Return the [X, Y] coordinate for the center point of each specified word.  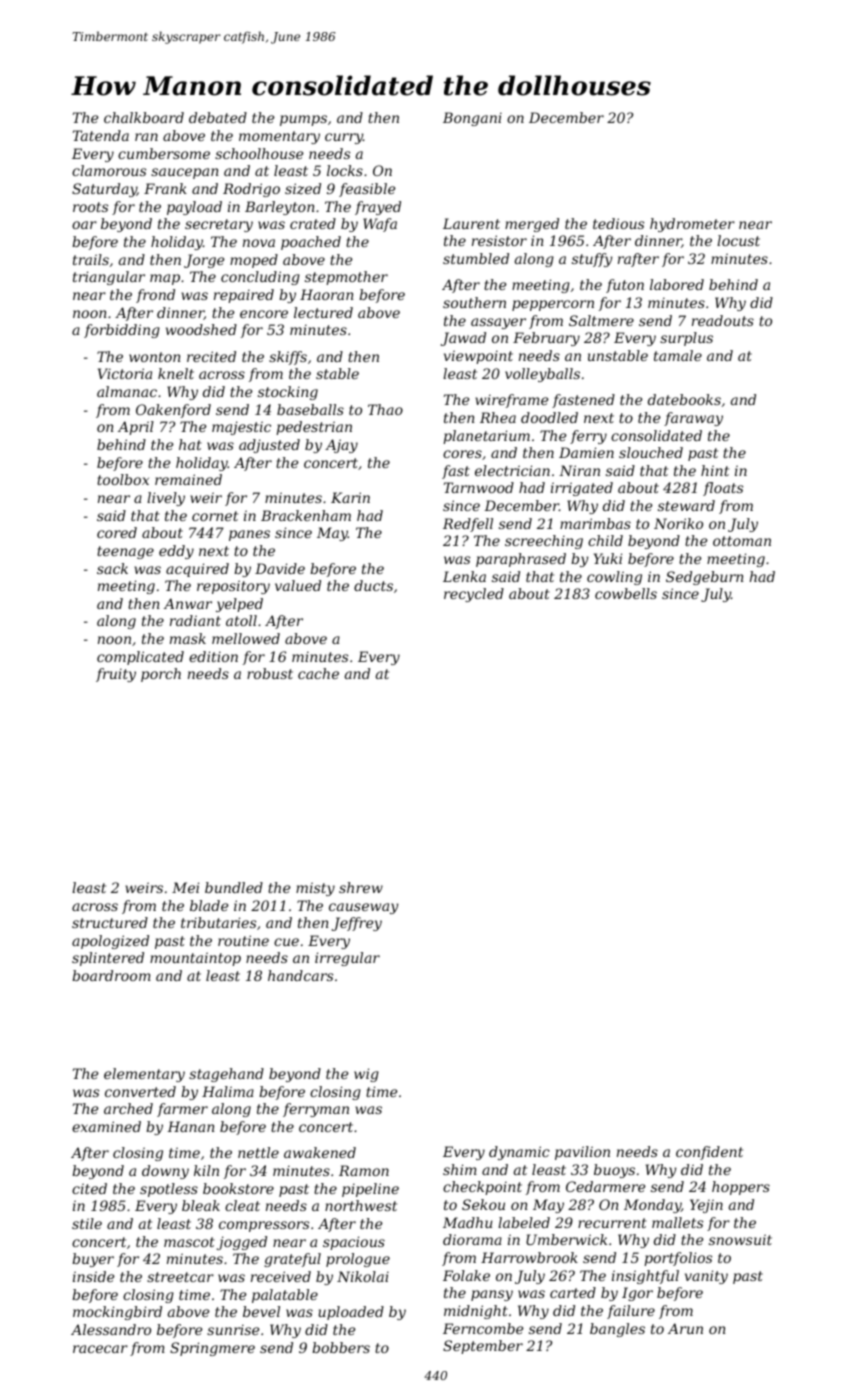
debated [218, 117]
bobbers [341, 1347]
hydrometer [692, 225]
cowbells [626, 593]
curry [344, 138]
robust [270, 673]
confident [709, 1153]
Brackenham [306, 515]
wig [366, 1075]
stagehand [226, 1075]
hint [715, 470]
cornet [215, 516]
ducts [373, 585]
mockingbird [117, 1313]
